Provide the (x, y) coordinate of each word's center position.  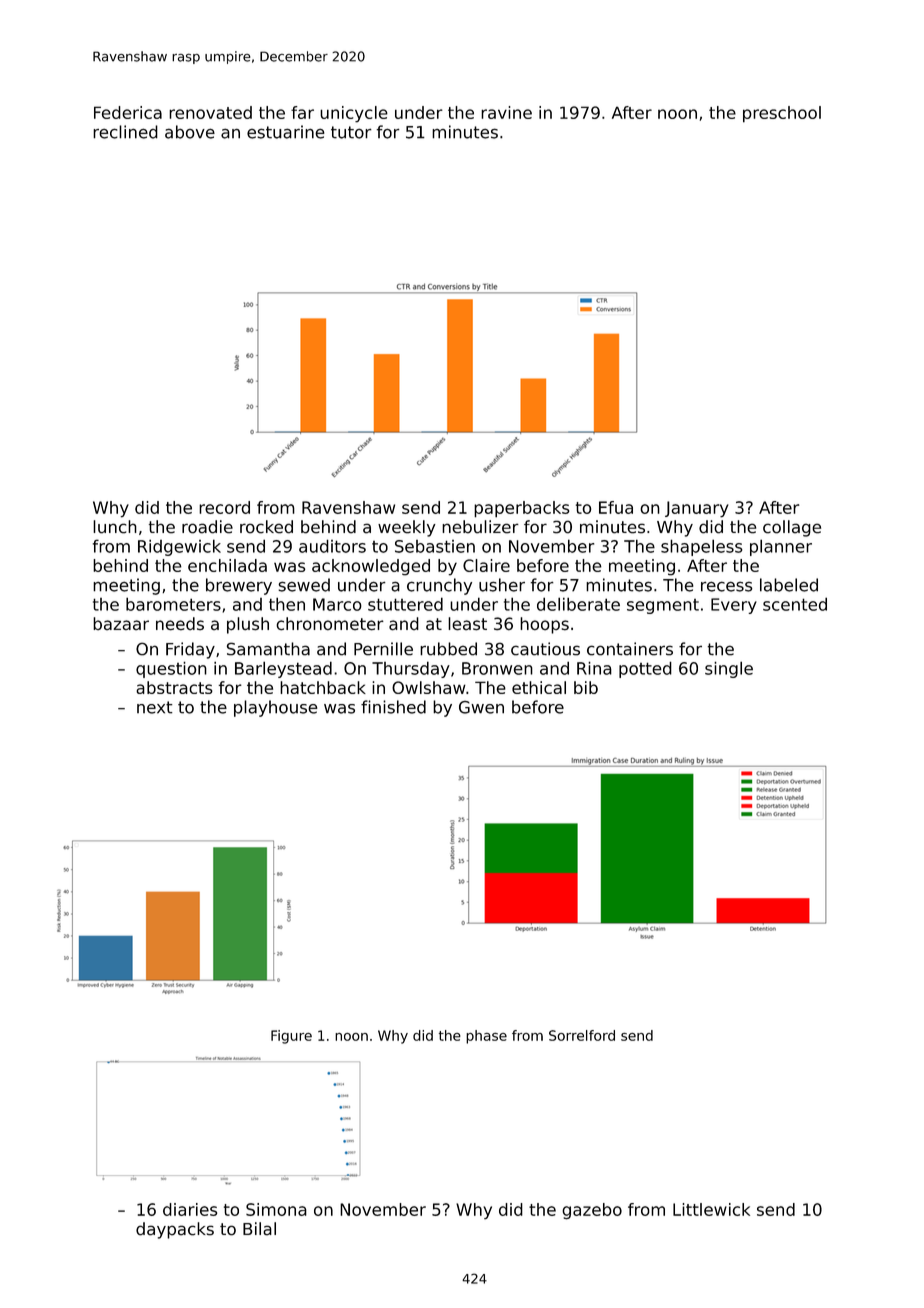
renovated (210, 112)
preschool (782, 114)
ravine (506, 112)
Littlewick (711, 1209)
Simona (276, 1209)
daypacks (175, 1230)
